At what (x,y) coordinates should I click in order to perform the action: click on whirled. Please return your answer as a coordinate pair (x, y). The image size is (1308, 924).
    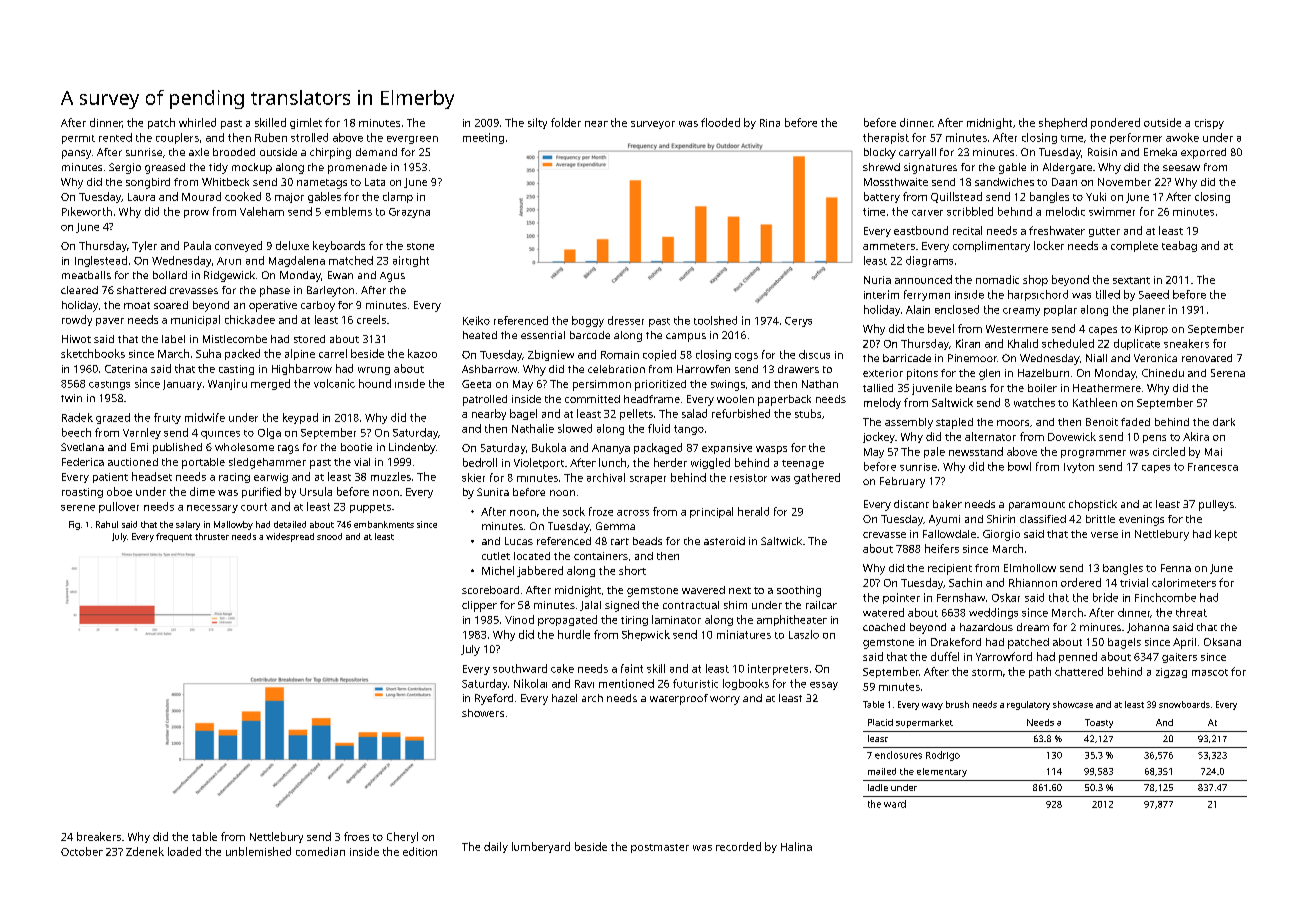
    Looking at the image, I should click on (197, 122).
